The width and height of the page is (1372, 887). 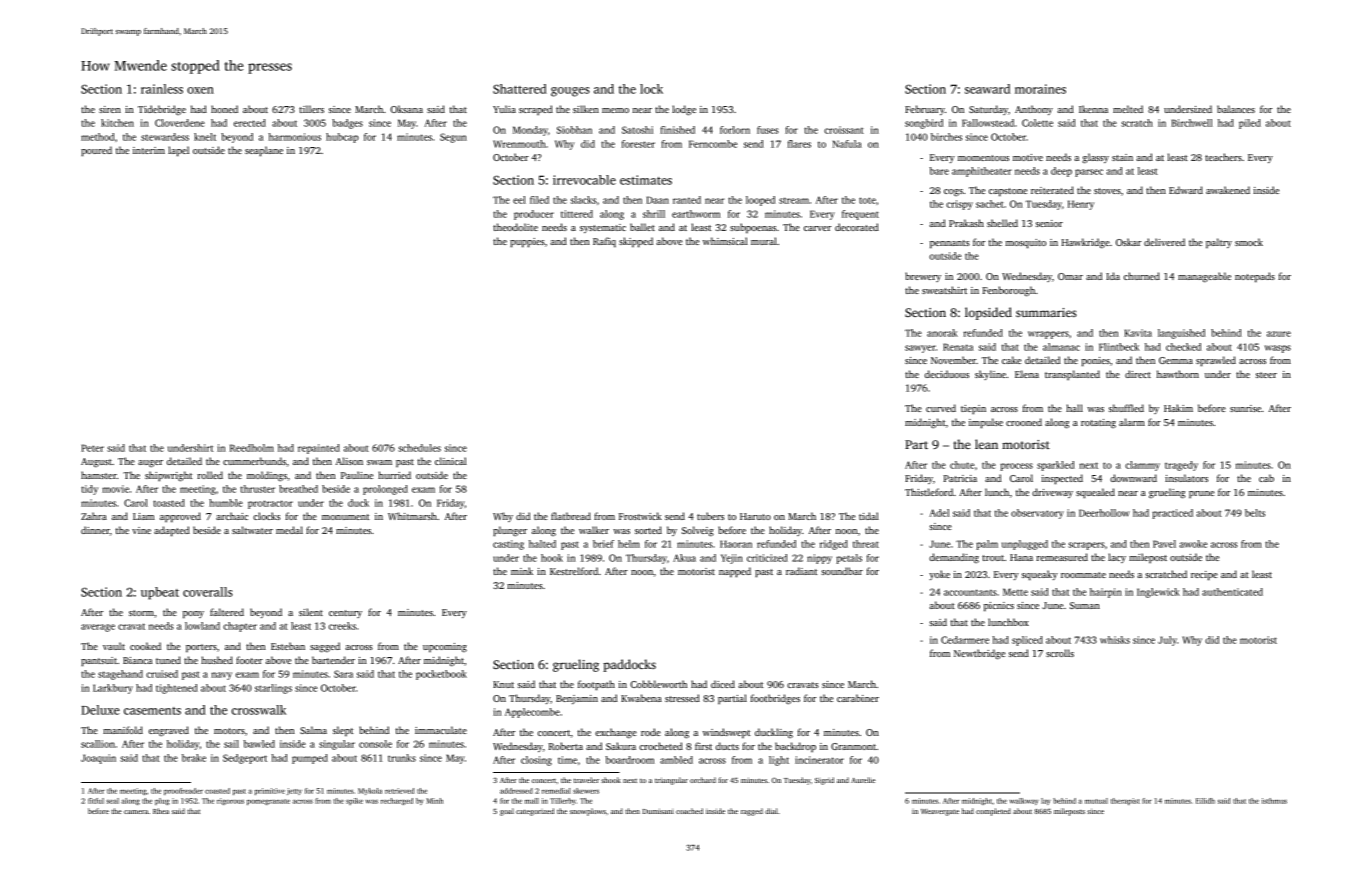 I want to click on skipped, so click(x=636, y=242).
